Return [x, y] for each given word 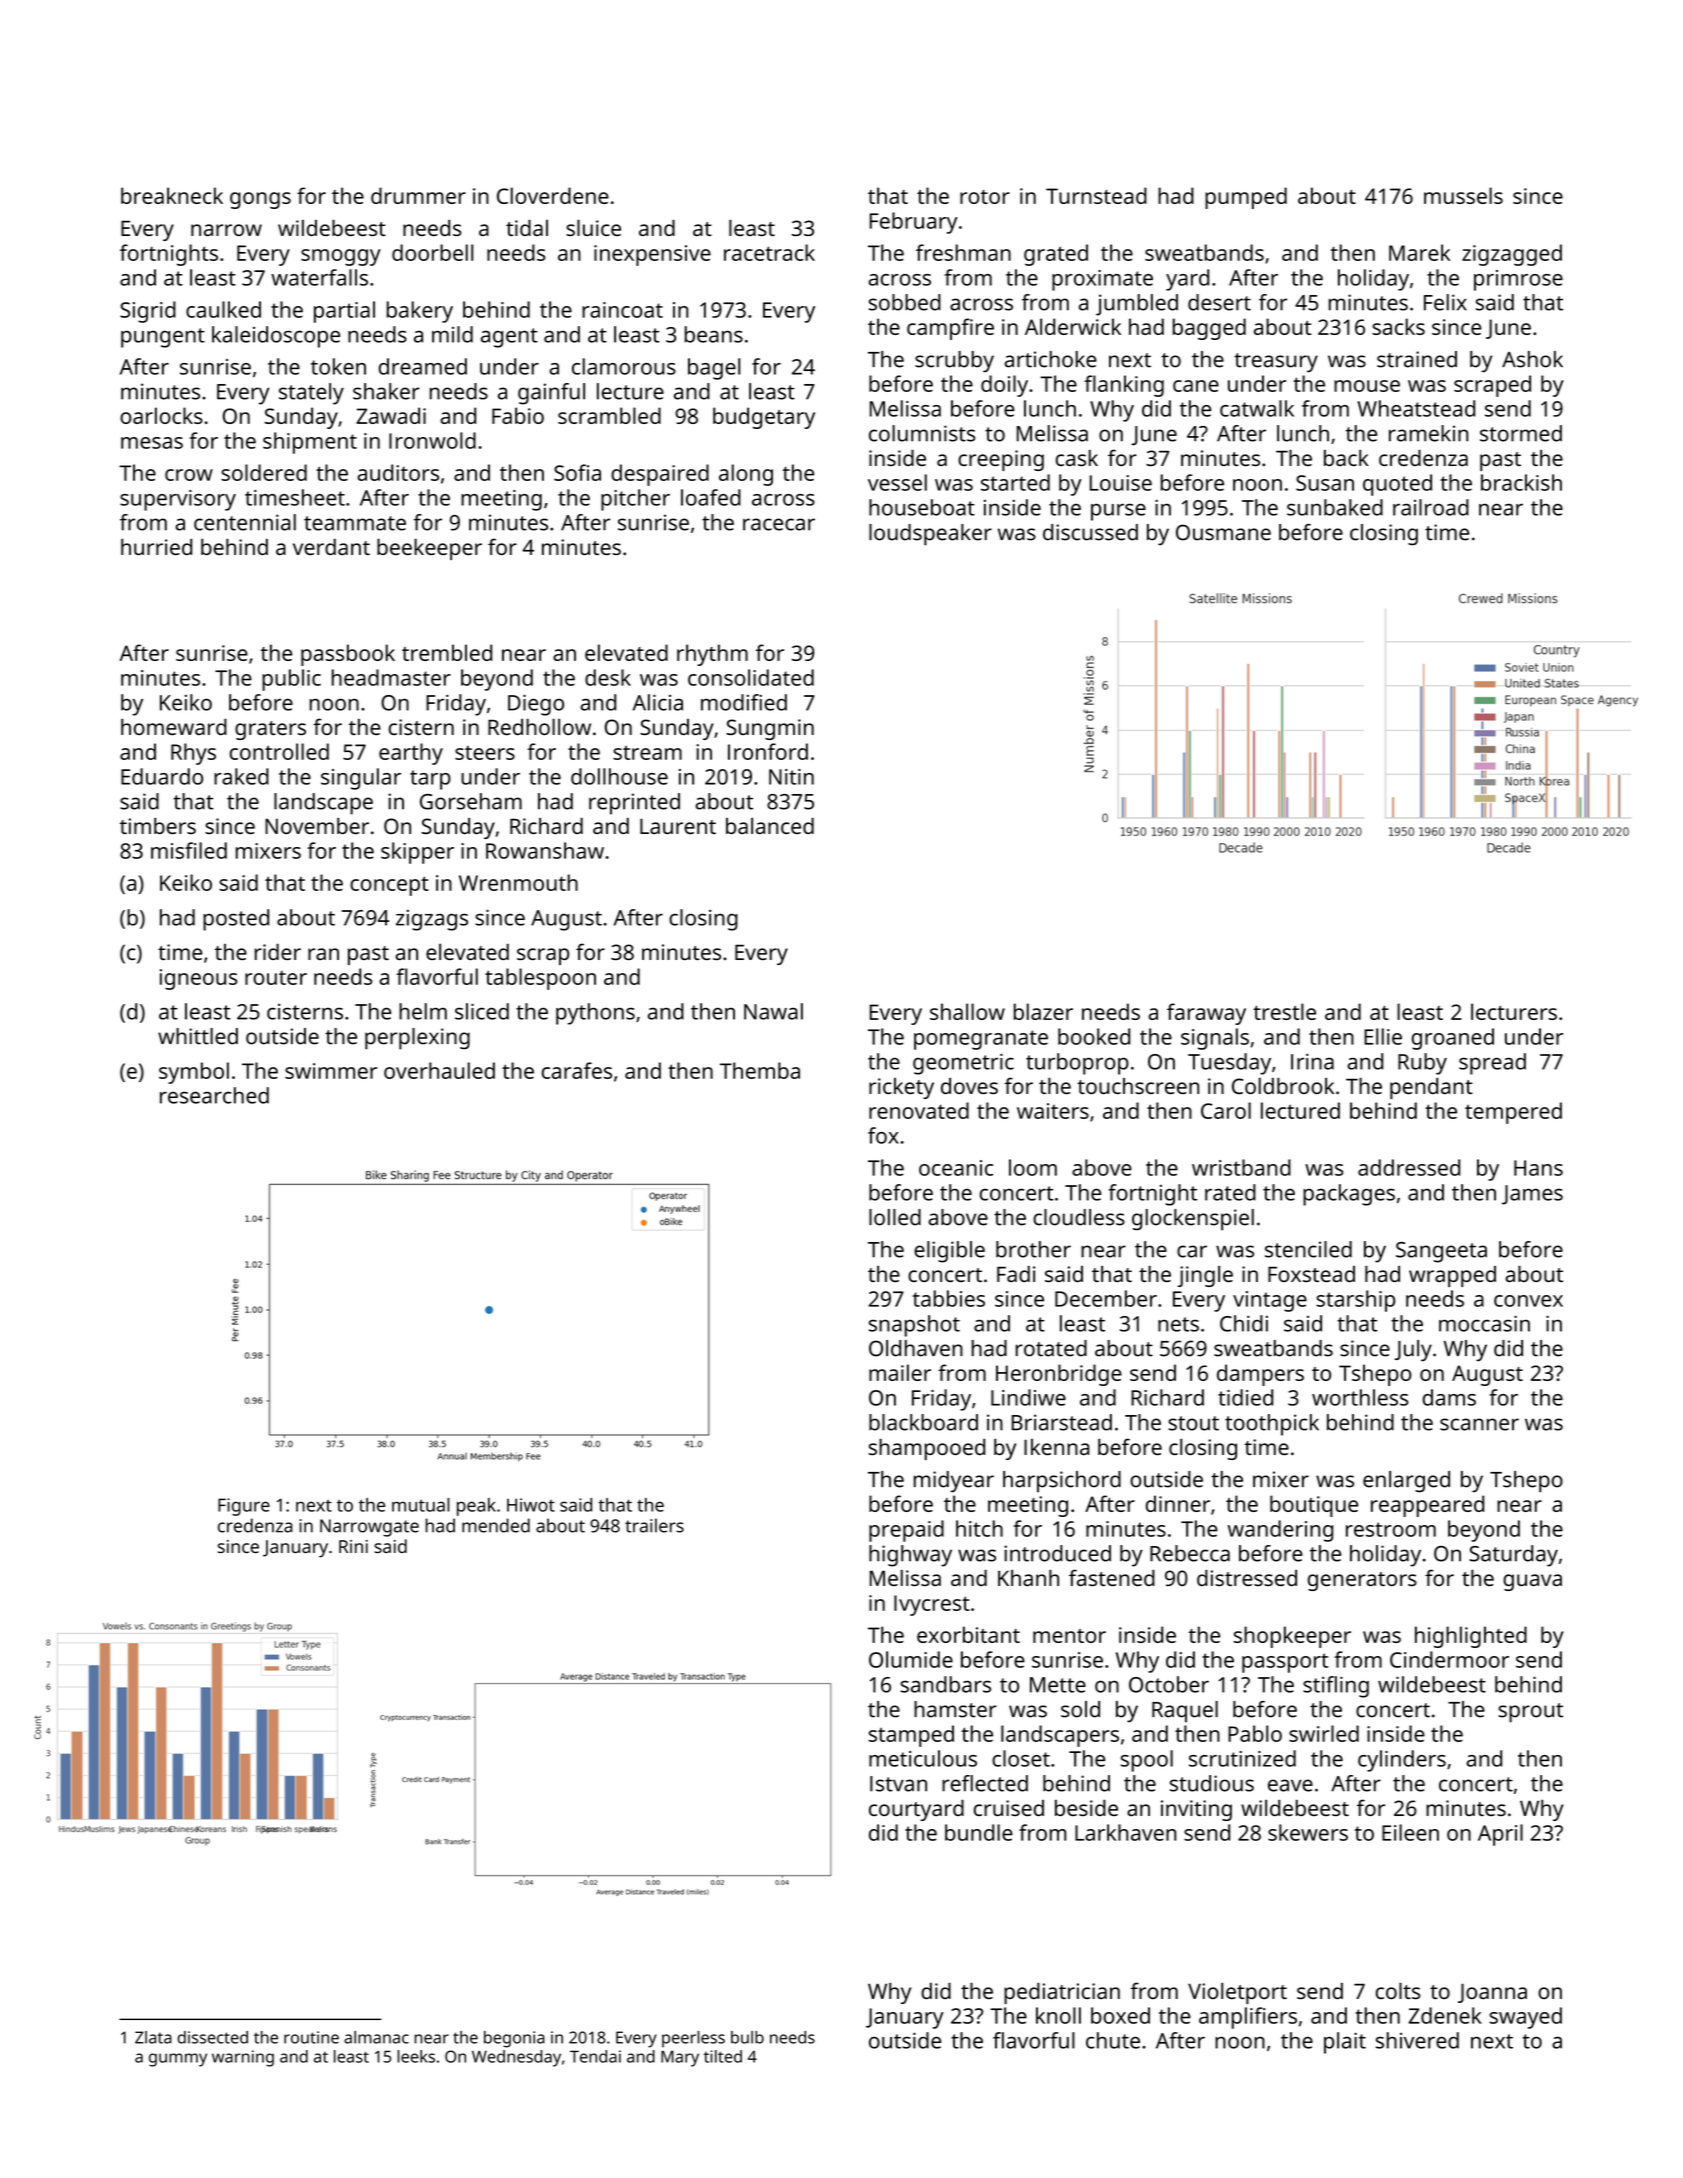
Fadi [1016, 1274]
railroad [1431, 507]
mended [496, 1525]
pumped [1246, 198]
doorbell [432, 252]
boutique [1314, 1506]
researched [214, 1095]
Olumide [911, 1659]
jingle [1205, 1276]
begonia [514, 2039]
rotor [985, 197]
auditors [398, 472]
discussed [1090, 532]
